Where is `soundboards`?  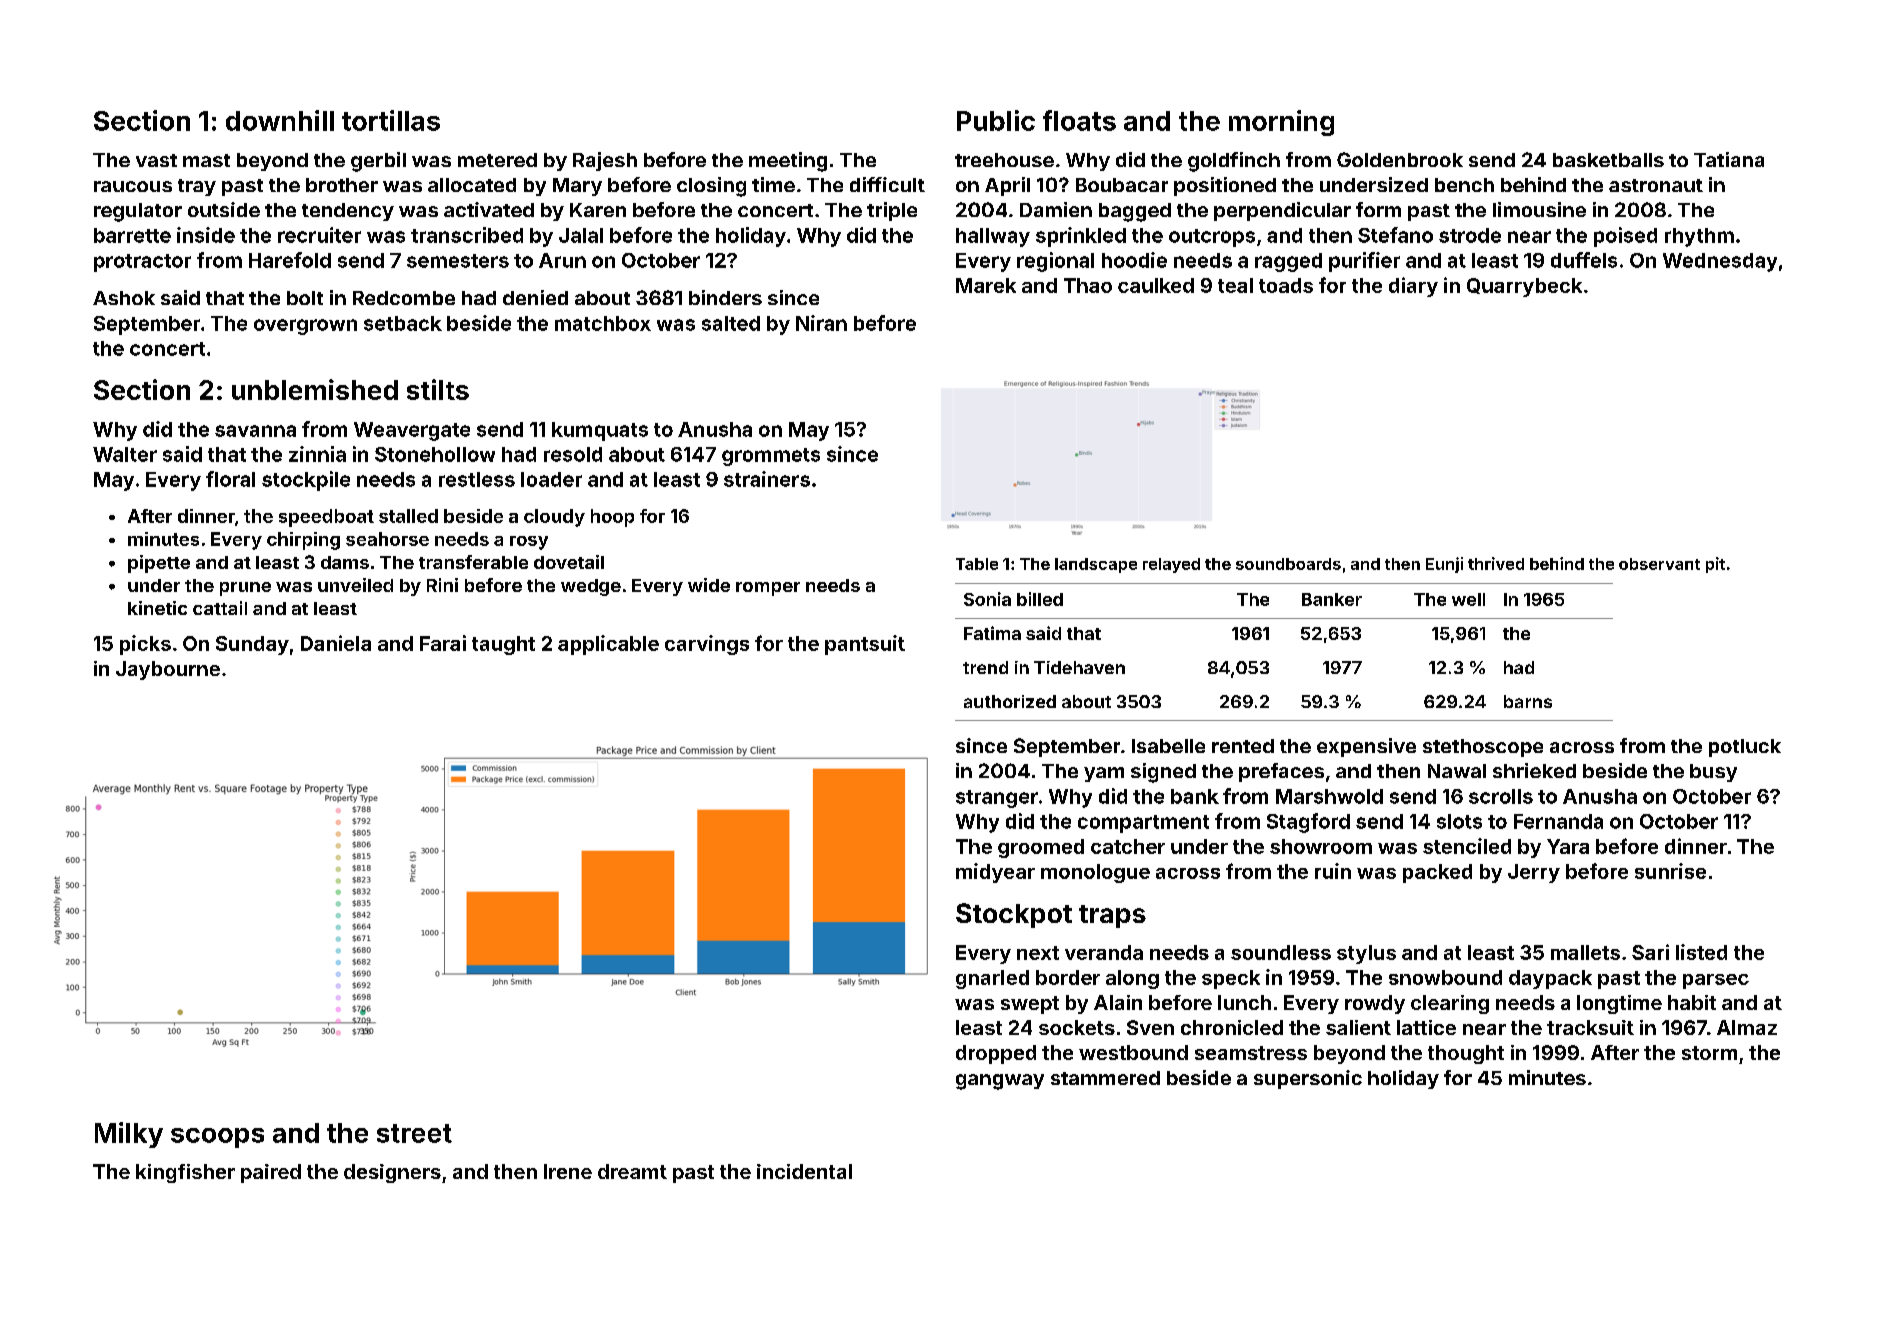
soundboards is located at coordinates (1288, 564).
